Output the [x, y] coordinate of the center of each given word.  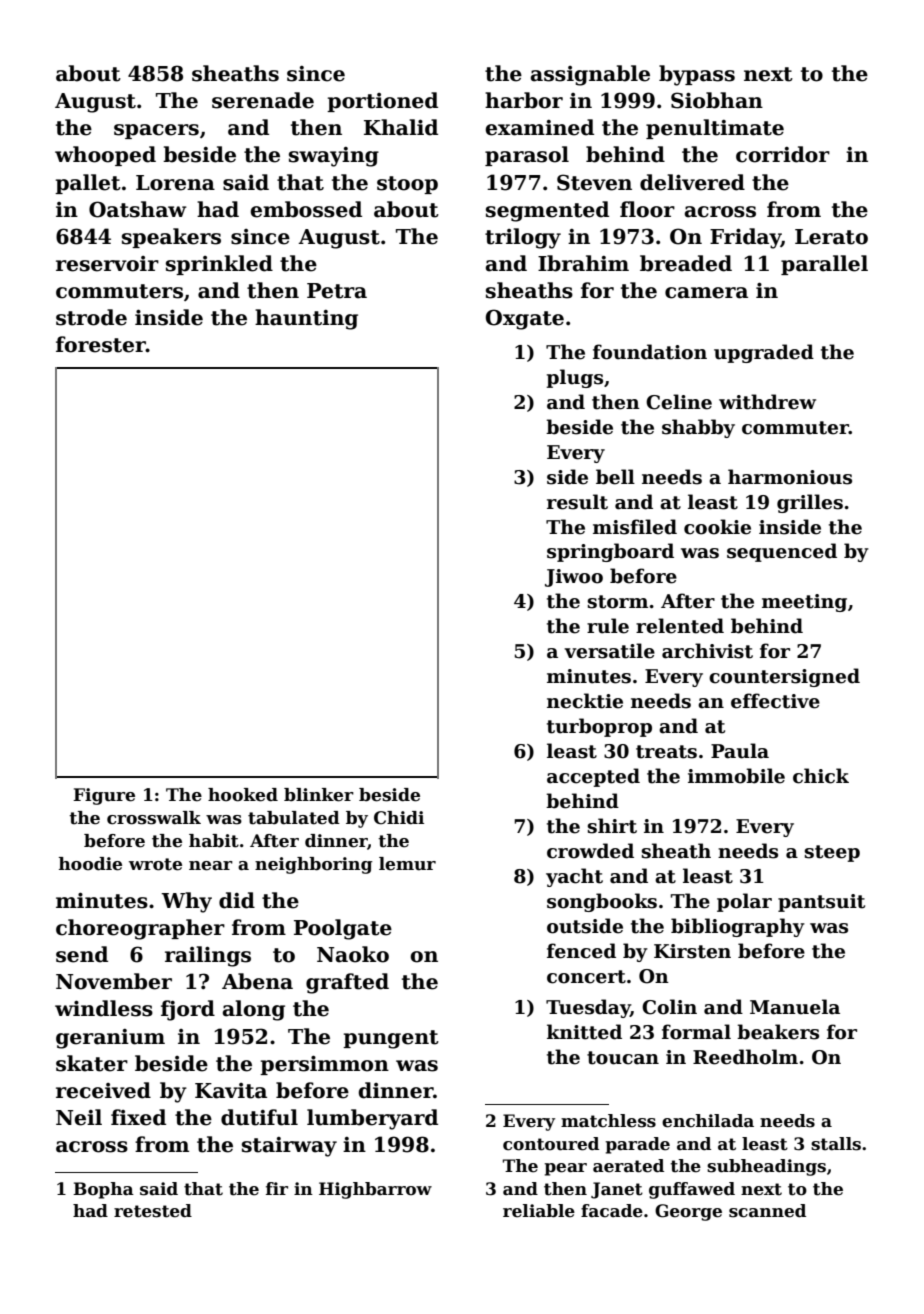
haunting [306, 319]
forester [101, 344]
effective [775, 701]
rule [608, 626]
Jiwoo [574, 578]
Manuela [795, 1007]
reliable [539, 1211]
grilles [810, 503]
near [211, 866]
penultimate [715, 129]
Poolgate [343, 929]
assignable [590, 75]
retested [153, 1211]
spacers [156, 131]
